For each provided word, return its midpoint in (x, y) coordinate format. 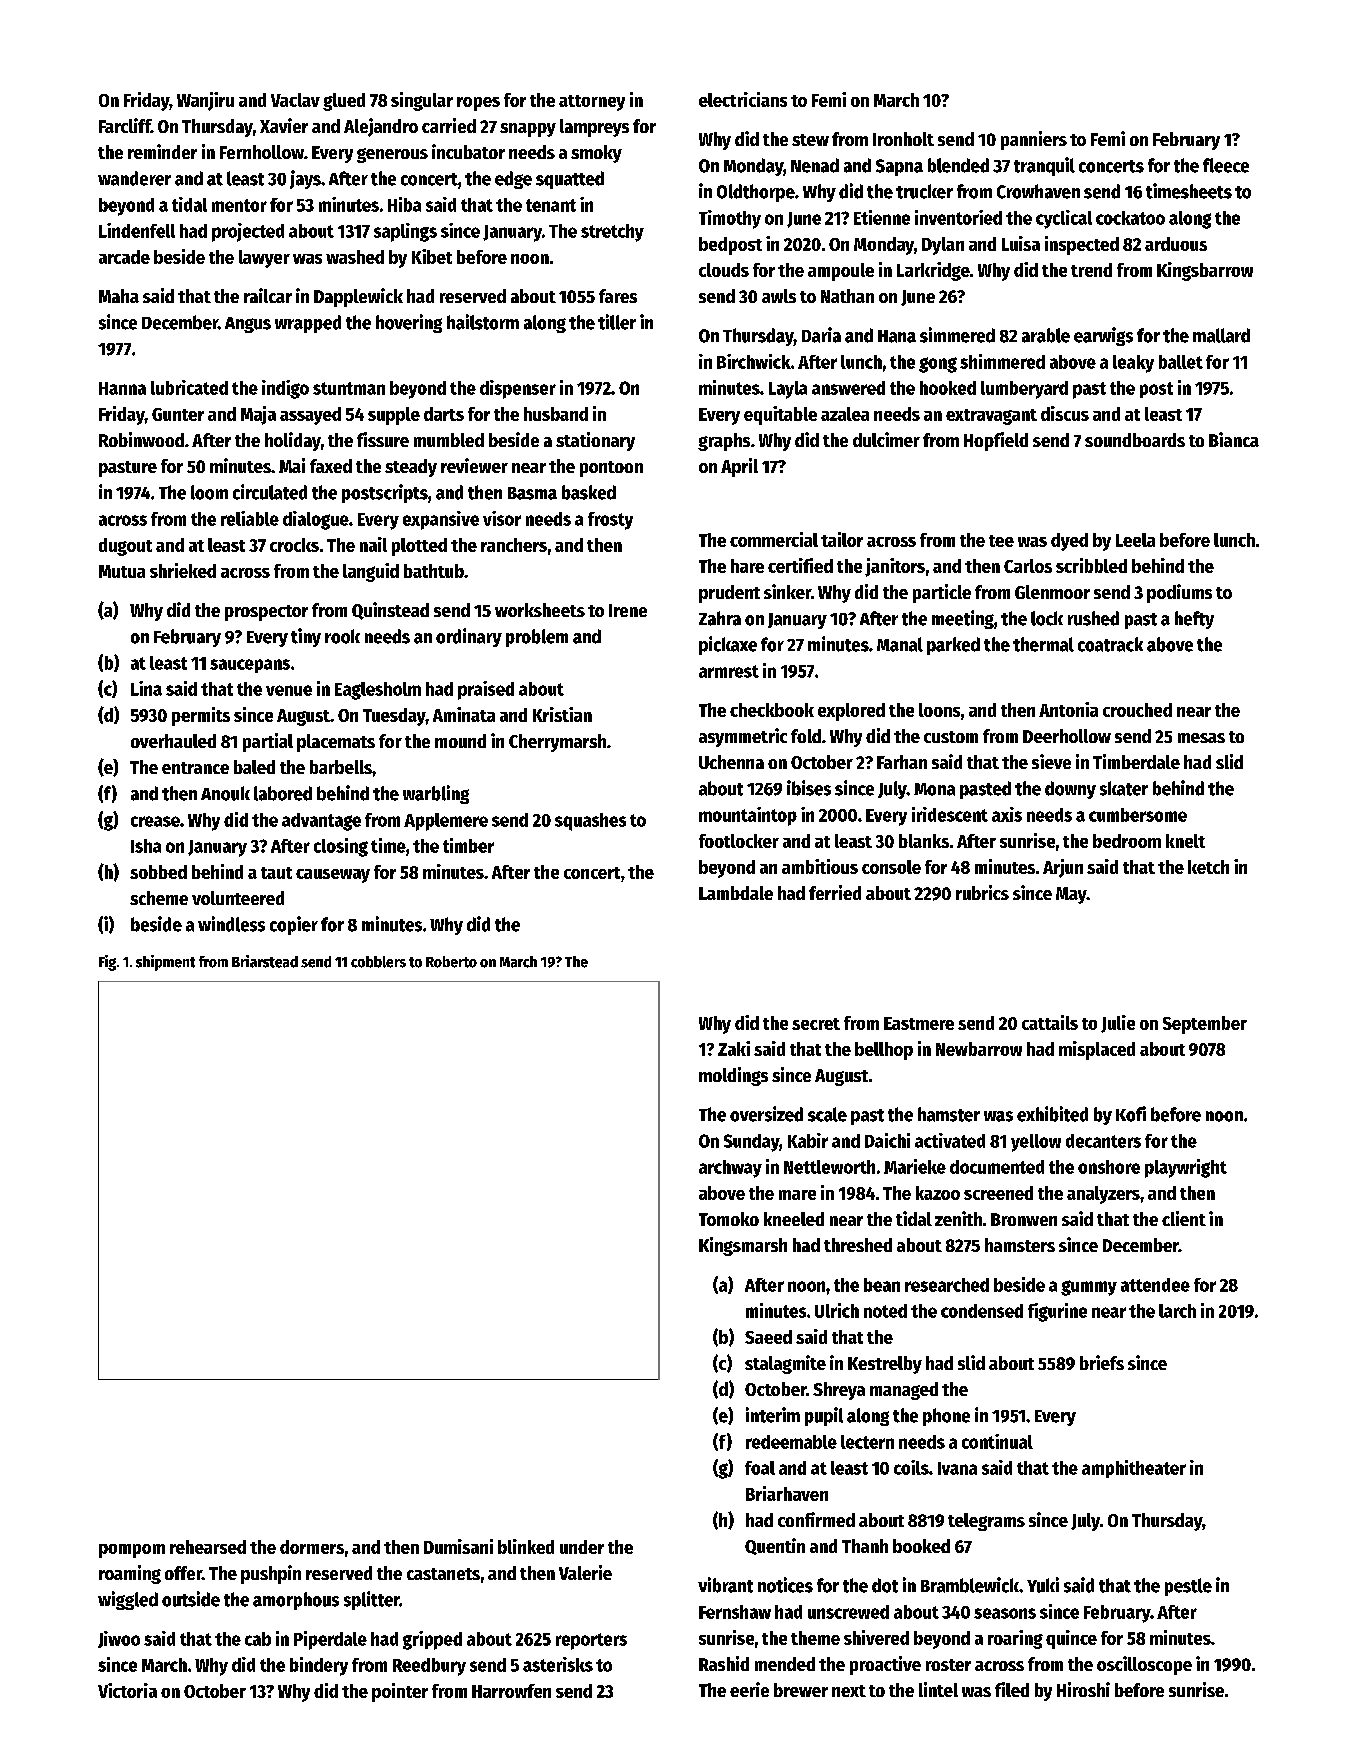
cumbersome (1138, 815)
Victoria (127, 1690)
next (849, 1691)
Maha (119, 296)
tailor (842, 539)
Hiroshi (1083, 1689)
